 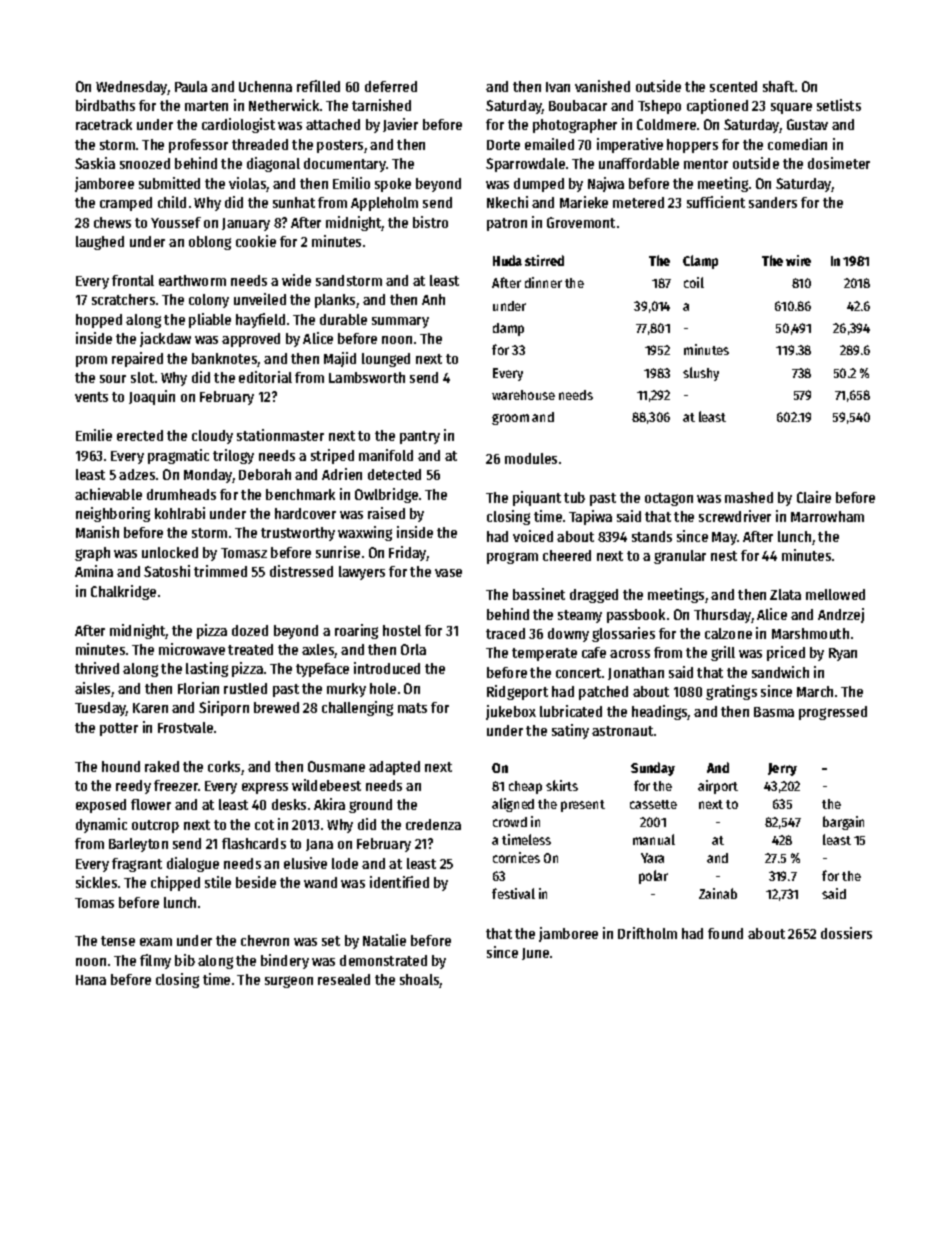 What do you see at coordinates (100, 243) in the page?
I see `laughed` at bounding box center [100, 243].
